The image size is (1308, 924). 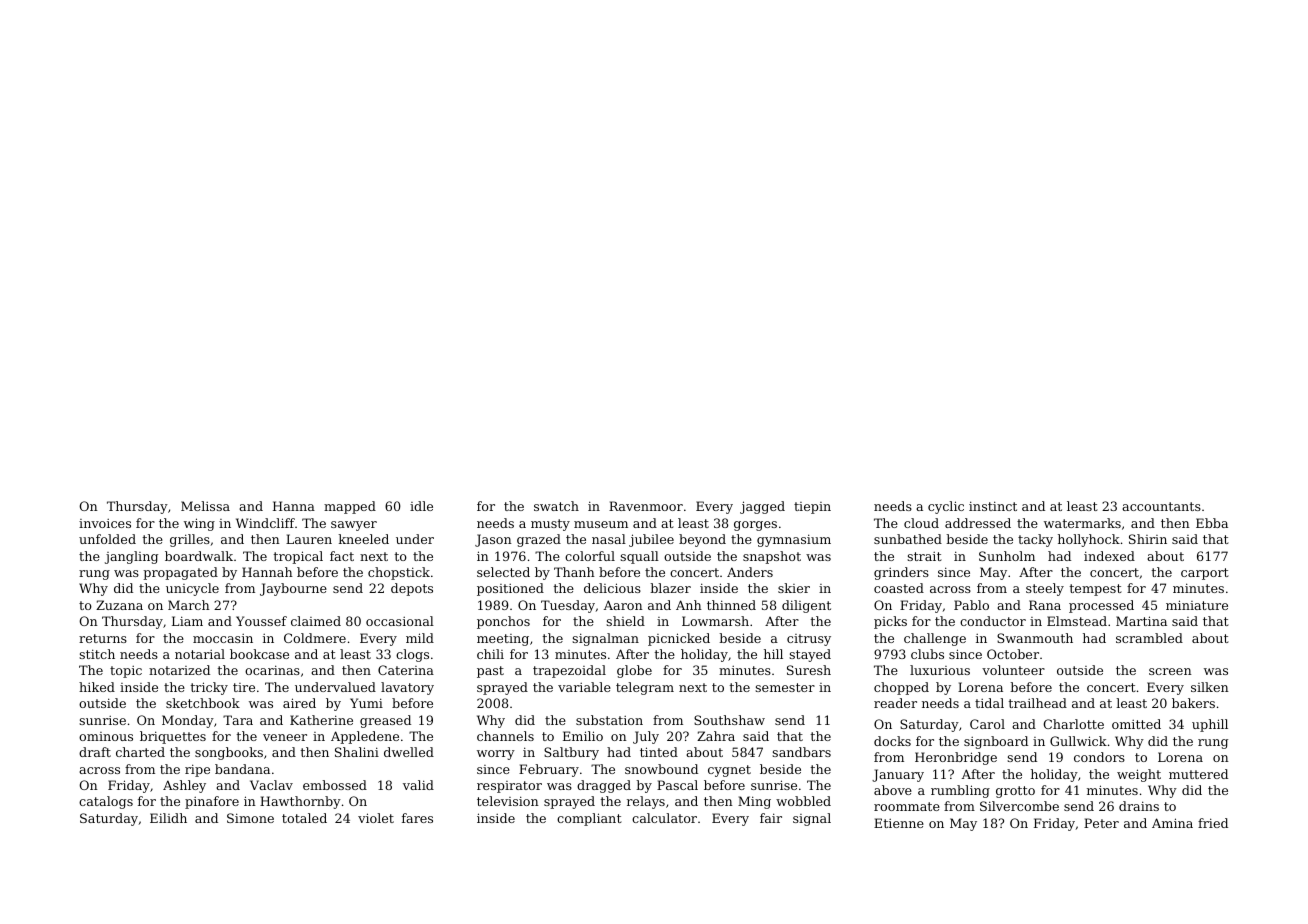 What do you see at coordinates (921, 523) in the image?
I see `cloud` at bounding box center [921, 523].
